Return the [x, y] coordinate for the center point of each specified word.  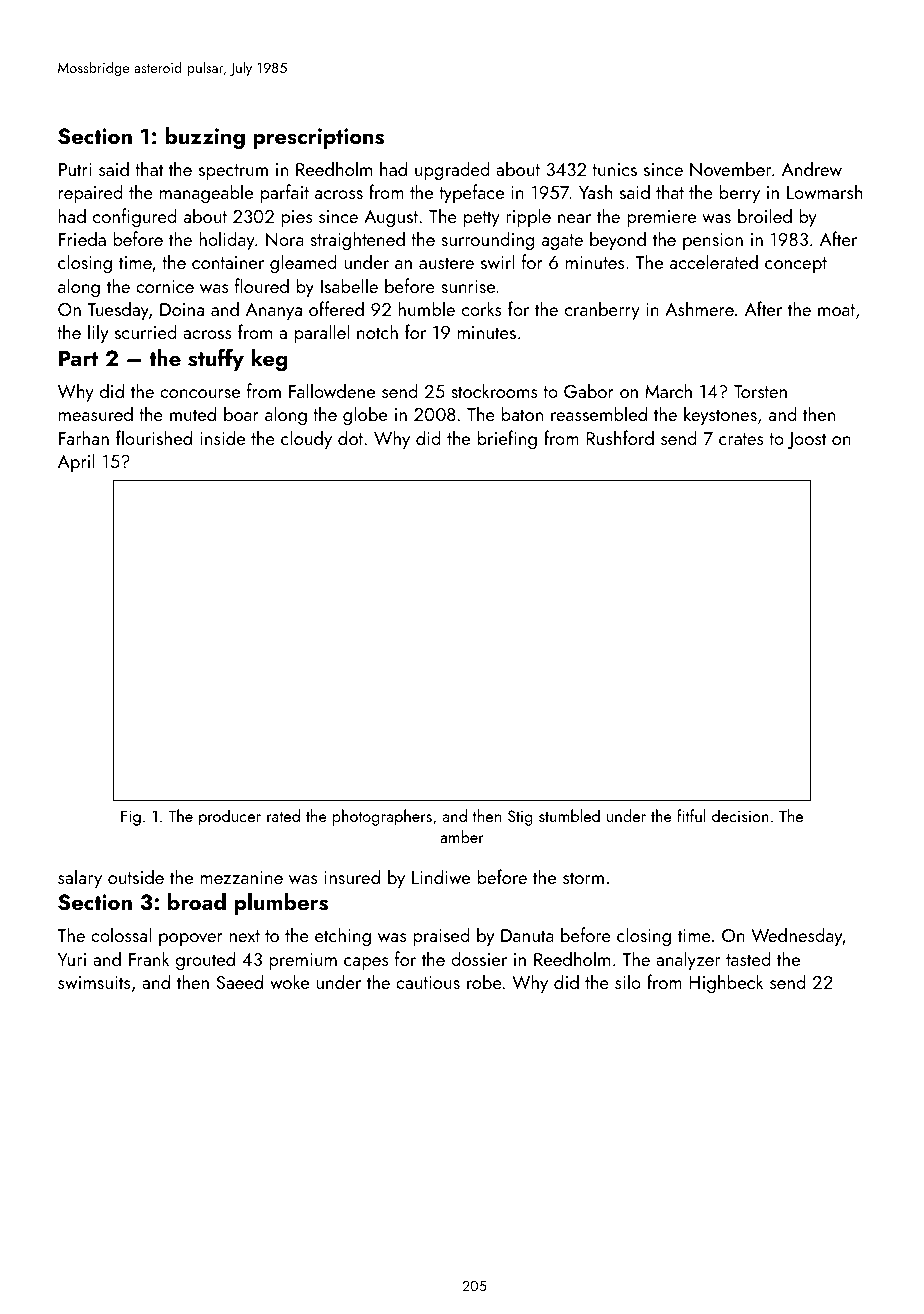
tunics [614, 169]
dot [350, 437]
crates [741, 439]
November [730, 168]
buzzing [205, 138]
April [76, 462]
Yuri [72, 959]
